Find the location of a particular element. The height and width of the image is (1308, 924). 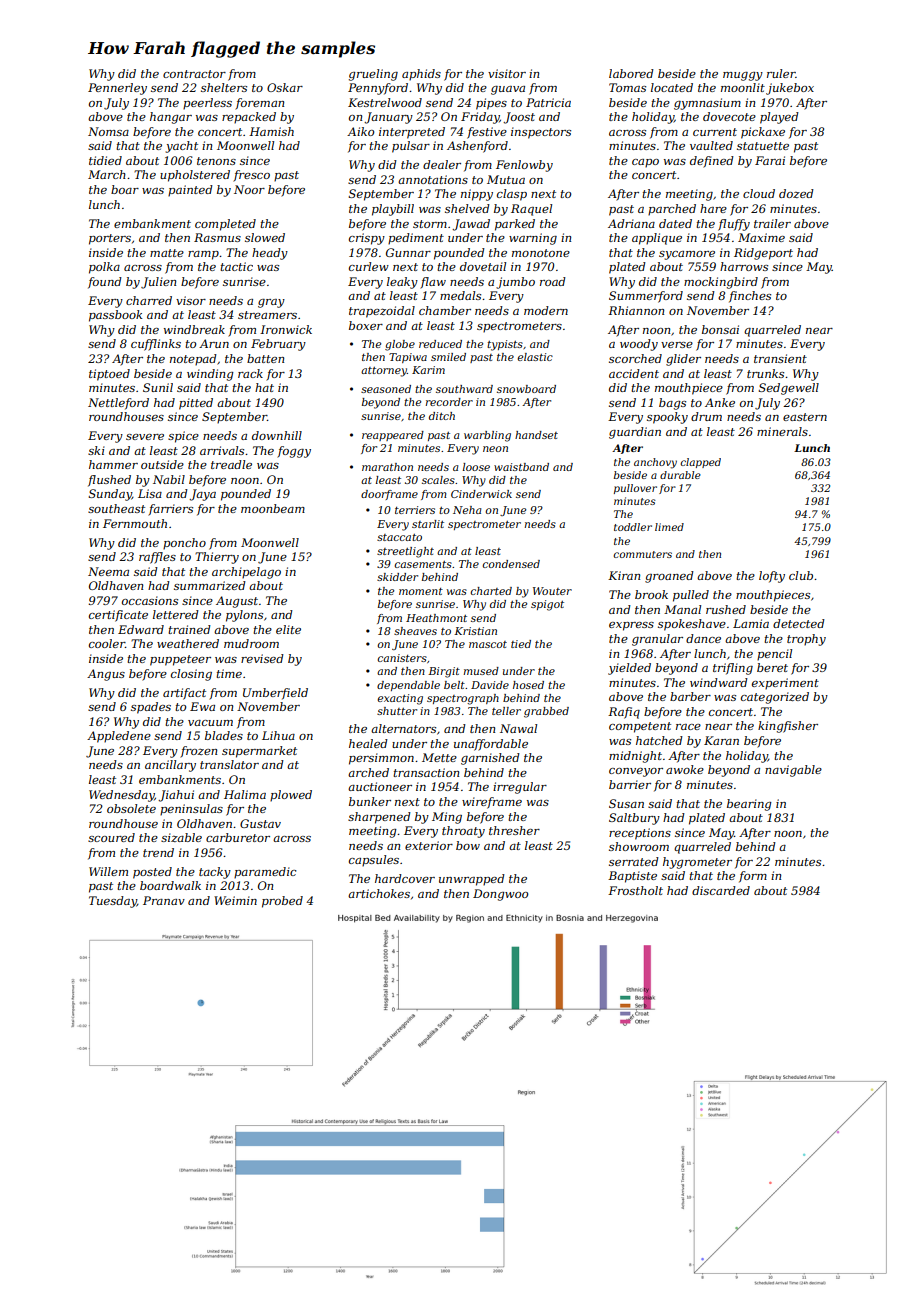

experiment is located at coordinates (785, 684).
